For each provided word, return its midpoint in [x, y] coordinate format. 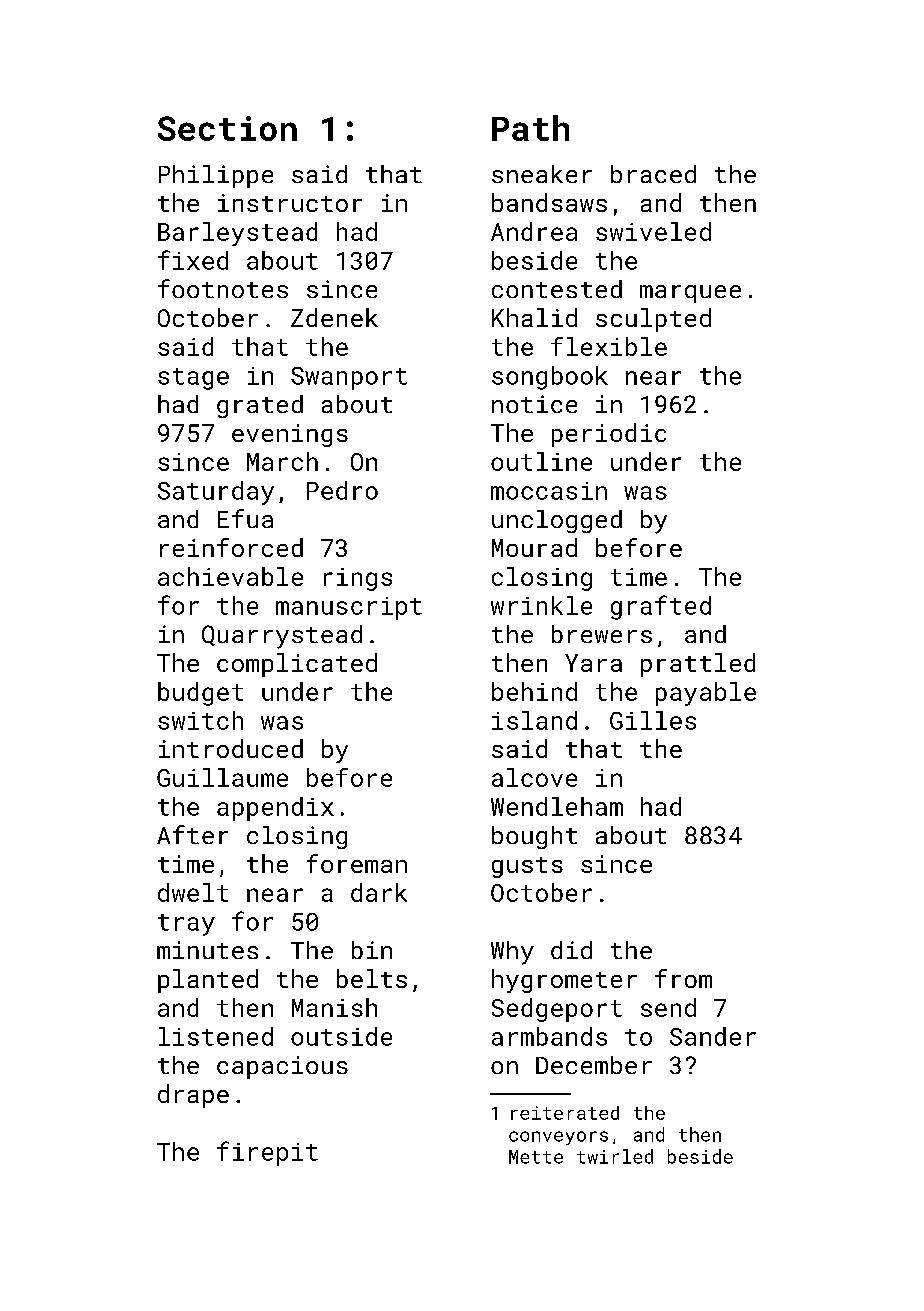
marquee [690, 294]
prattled [698, 665]
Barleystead [237, 234]
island [534, 720]
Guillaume [222, 777]
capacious [282, 1067]
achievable [230, 576]
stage [193, 379]
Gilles [653, 720]
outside [341, 1036]
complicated [297, 665]
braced [653, 174]
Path [530, 128]
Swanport [349, 378]
